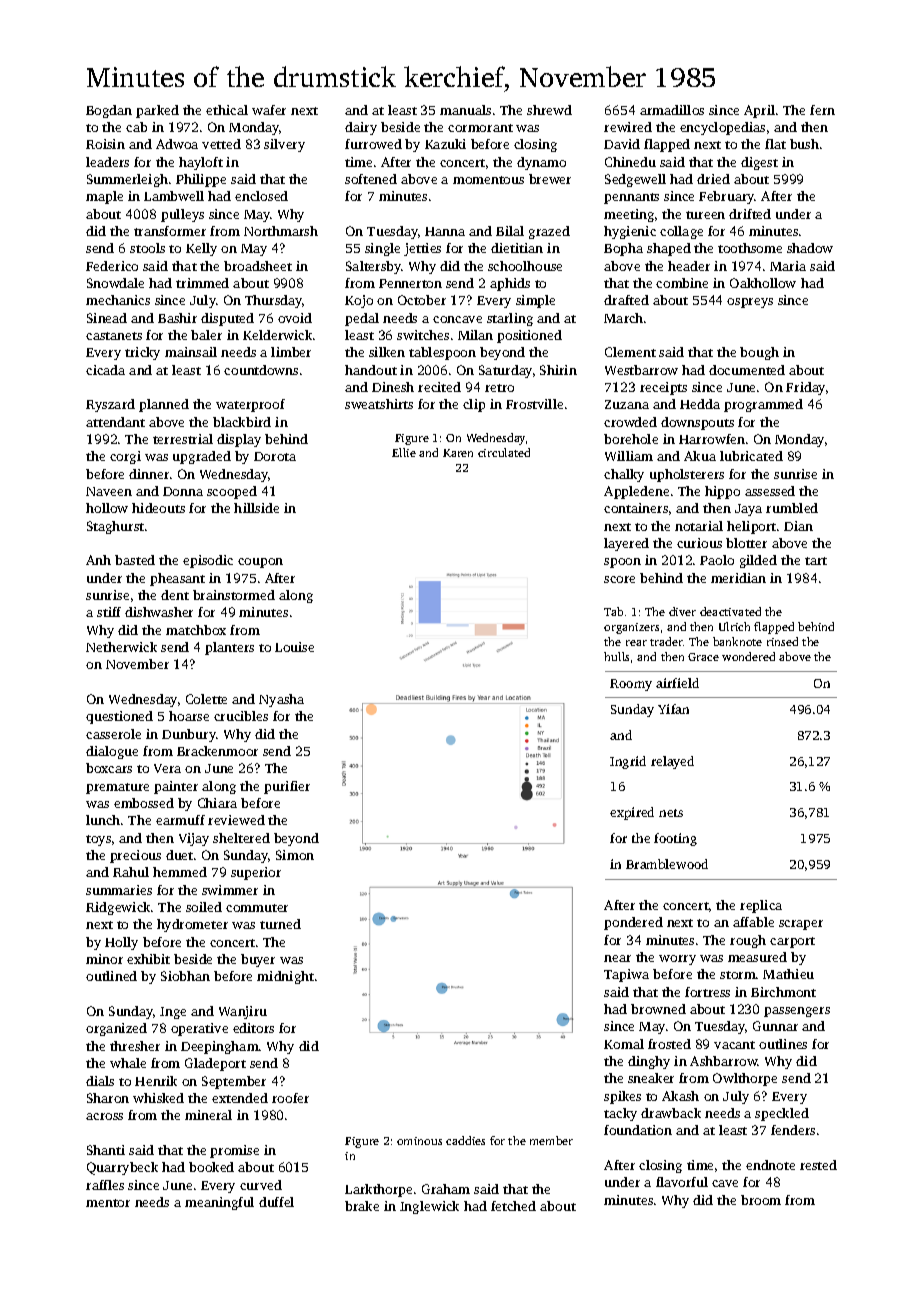 The height and width of the document is (1308, 924). I want to click on expired, so click(632, 813).
